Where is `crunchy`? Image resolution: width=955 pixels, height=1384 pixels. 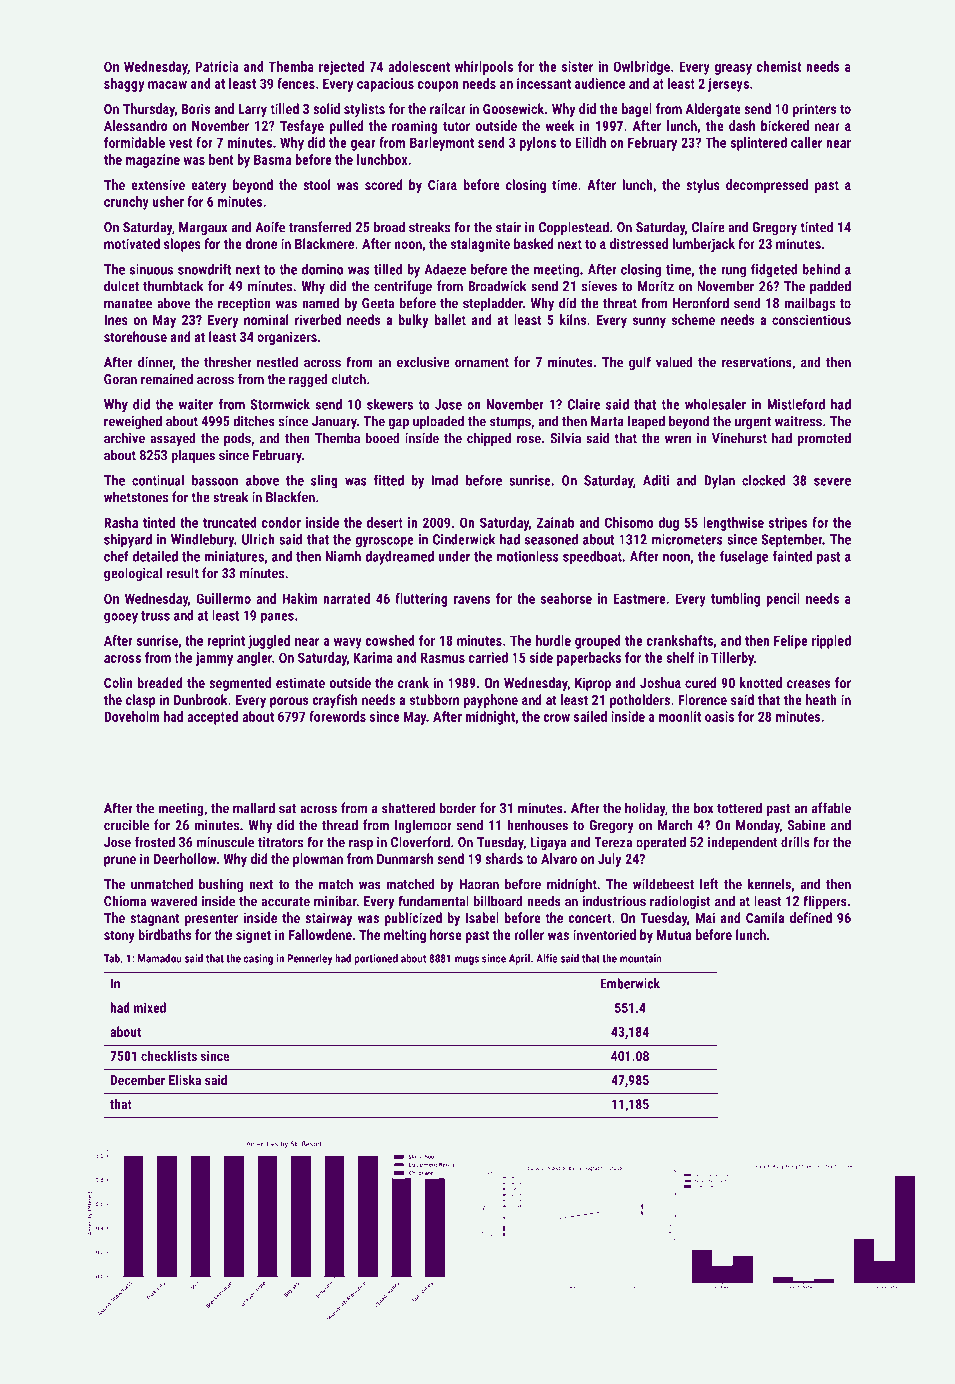 crunchy is located at coordinates (126, 203).
